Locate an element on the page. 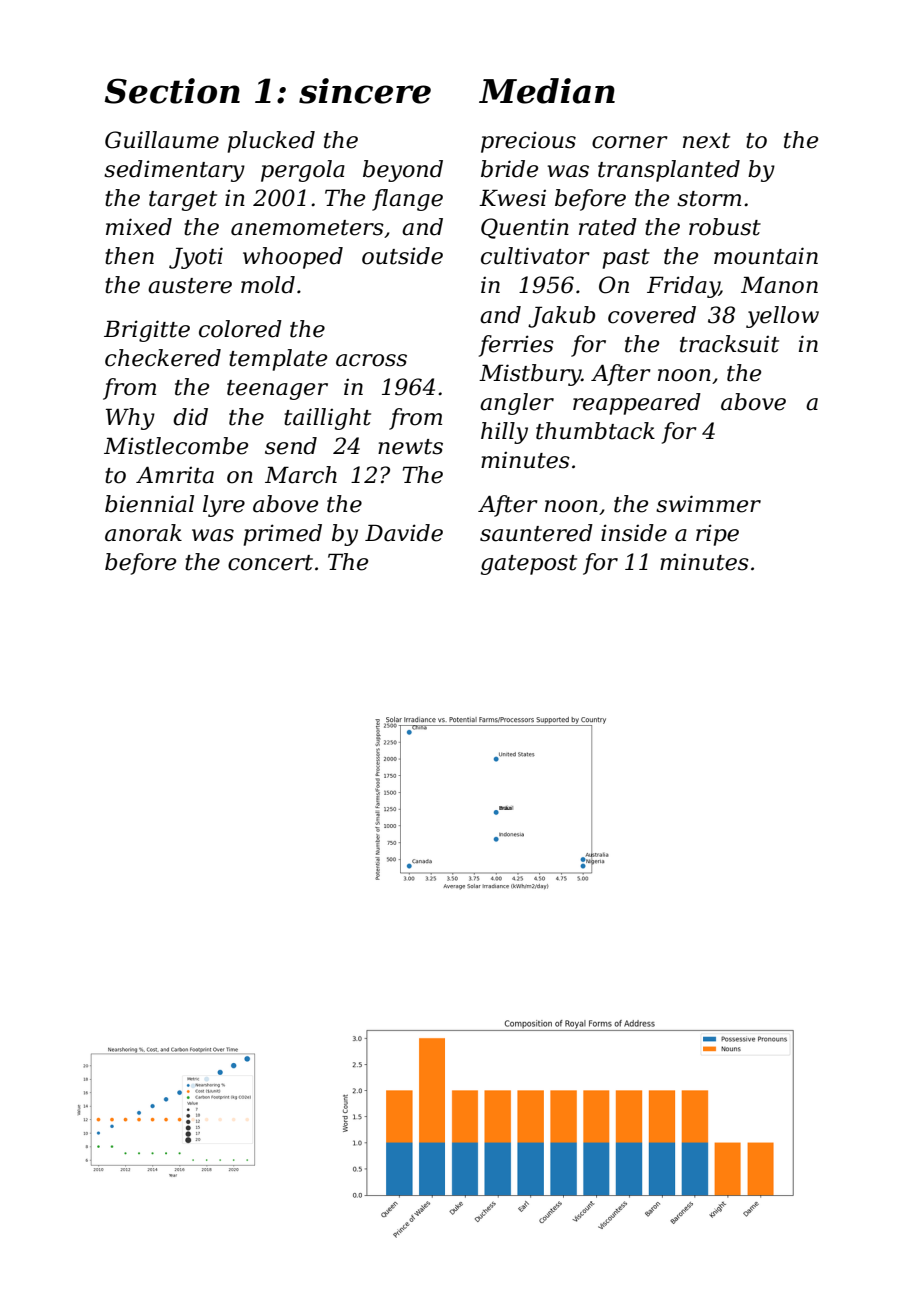 This document has width=924, height=1314. pergola is located at coordinates (303, 171).
